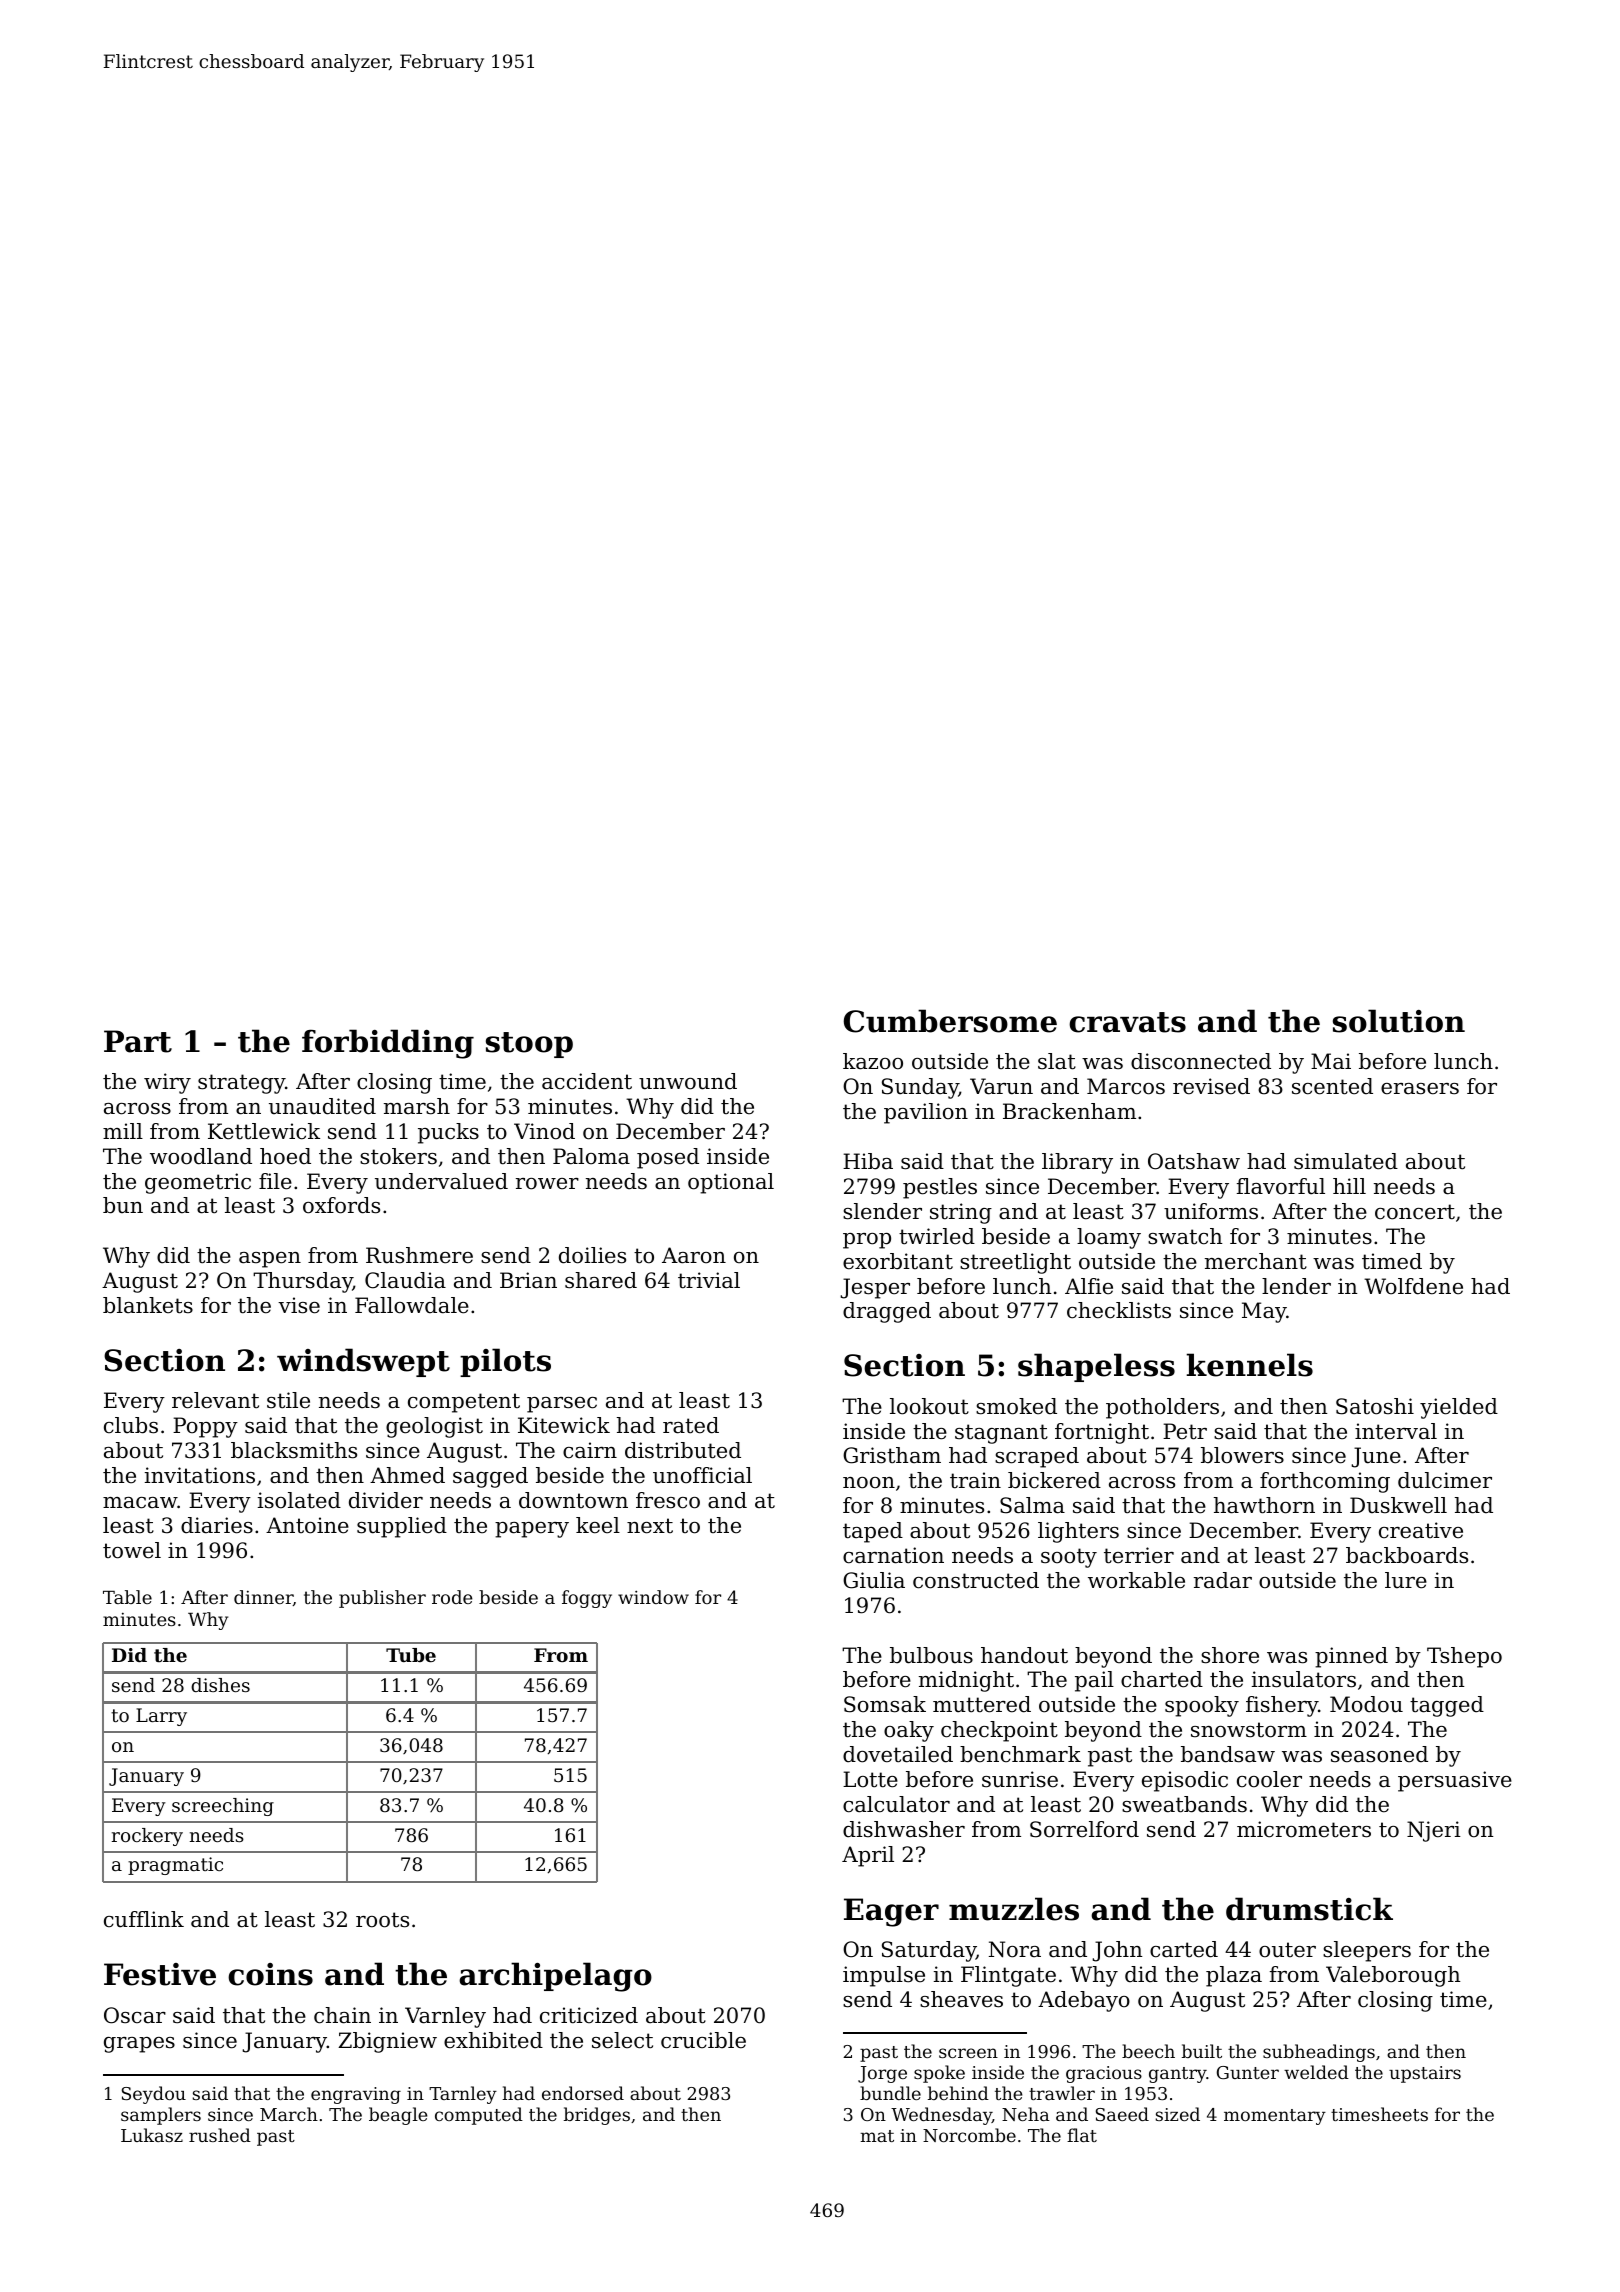 Image resolution: width=1620 pixels, height=2292 pixels. What do you see at coordinates (223, 1807) in the screenshot?
I see `screeching` at bounding box center [223, 1807].
